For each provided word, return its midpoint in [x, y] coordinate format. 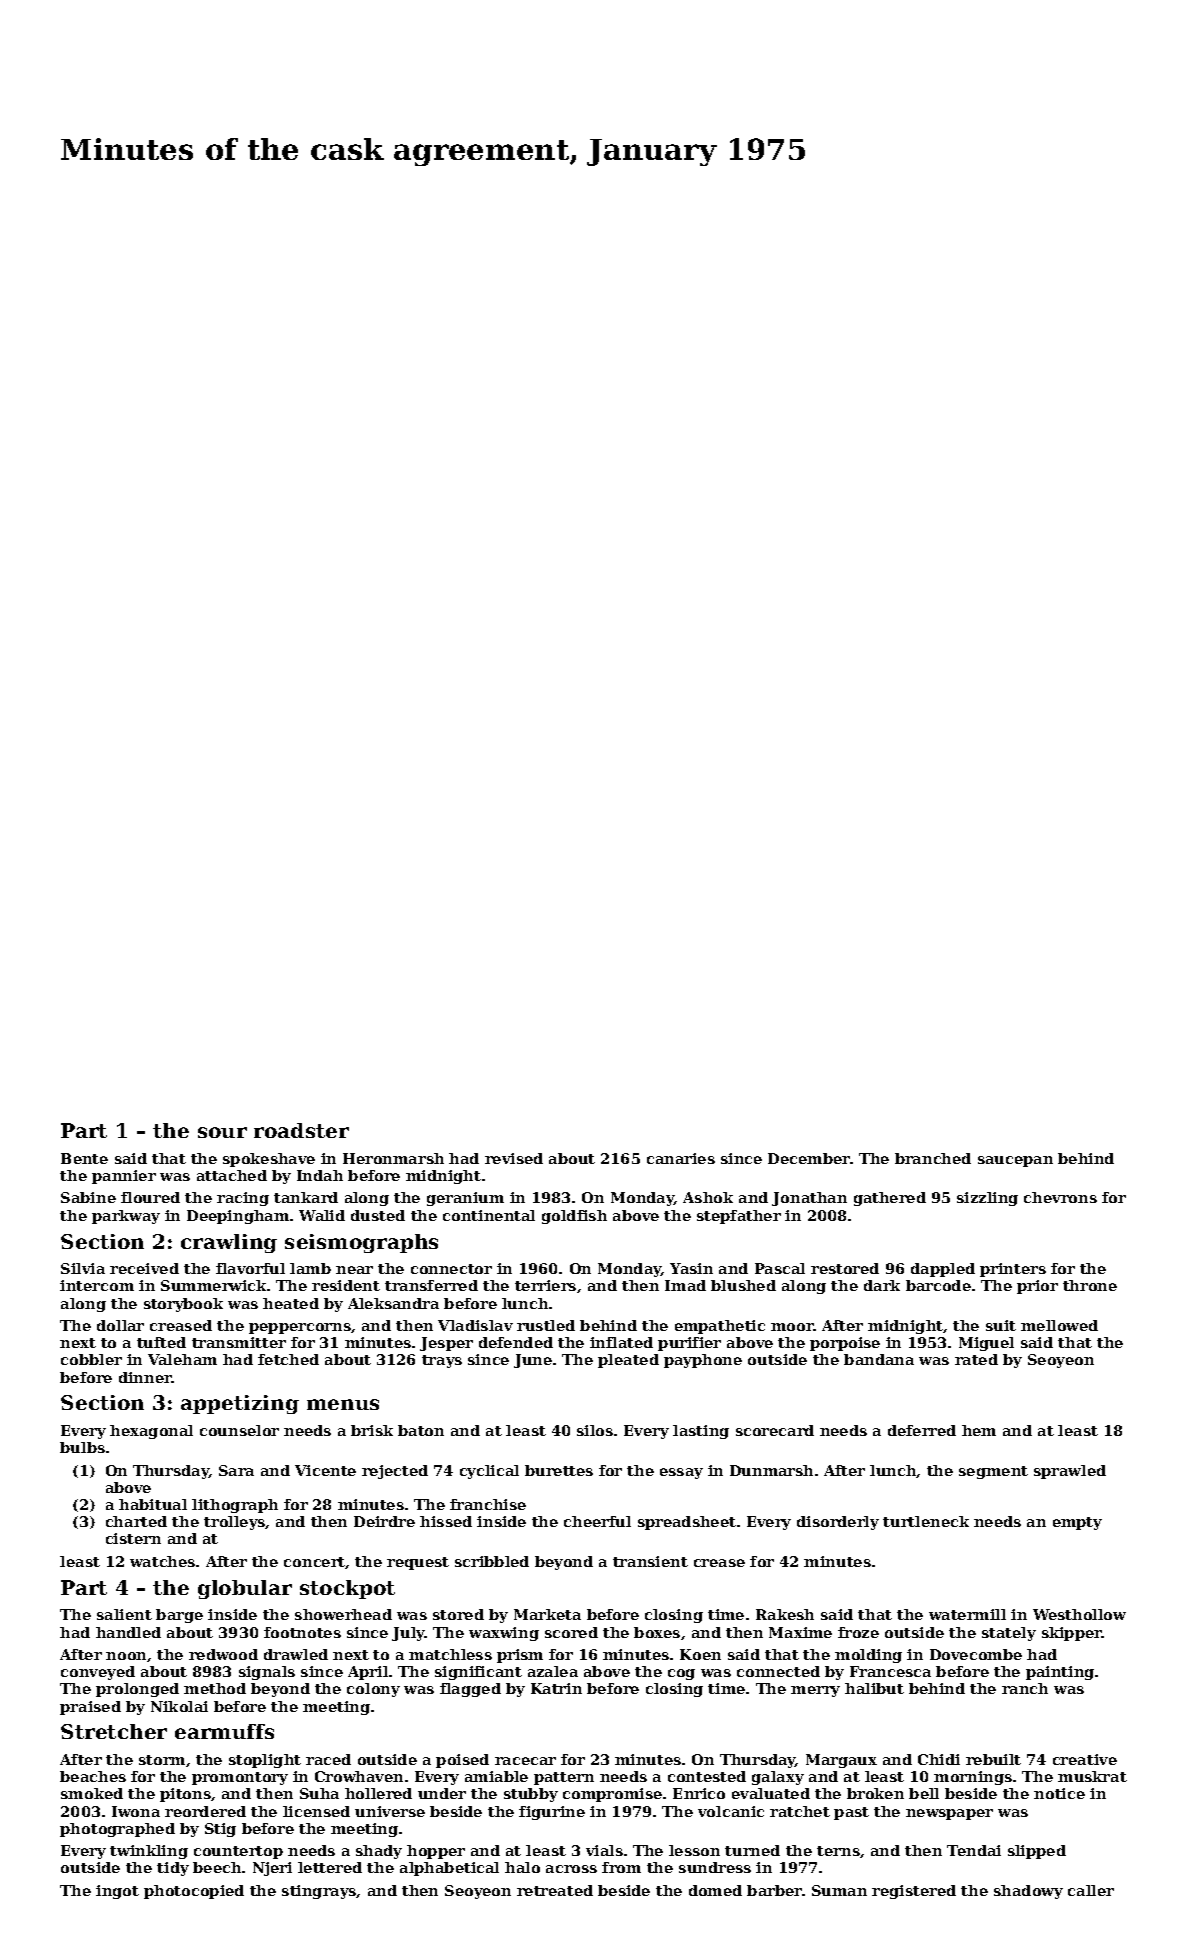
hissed [446, 1521]
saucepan [1015, 1161]
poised [462, 1761]
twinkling [149, 1852]
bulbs [82, 1447]
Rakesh [785, 1614]
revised [514, 1158]
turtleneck [926, 1521]
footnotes [302, 1632]
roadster [301, 1130]
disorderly [838, 1523]
